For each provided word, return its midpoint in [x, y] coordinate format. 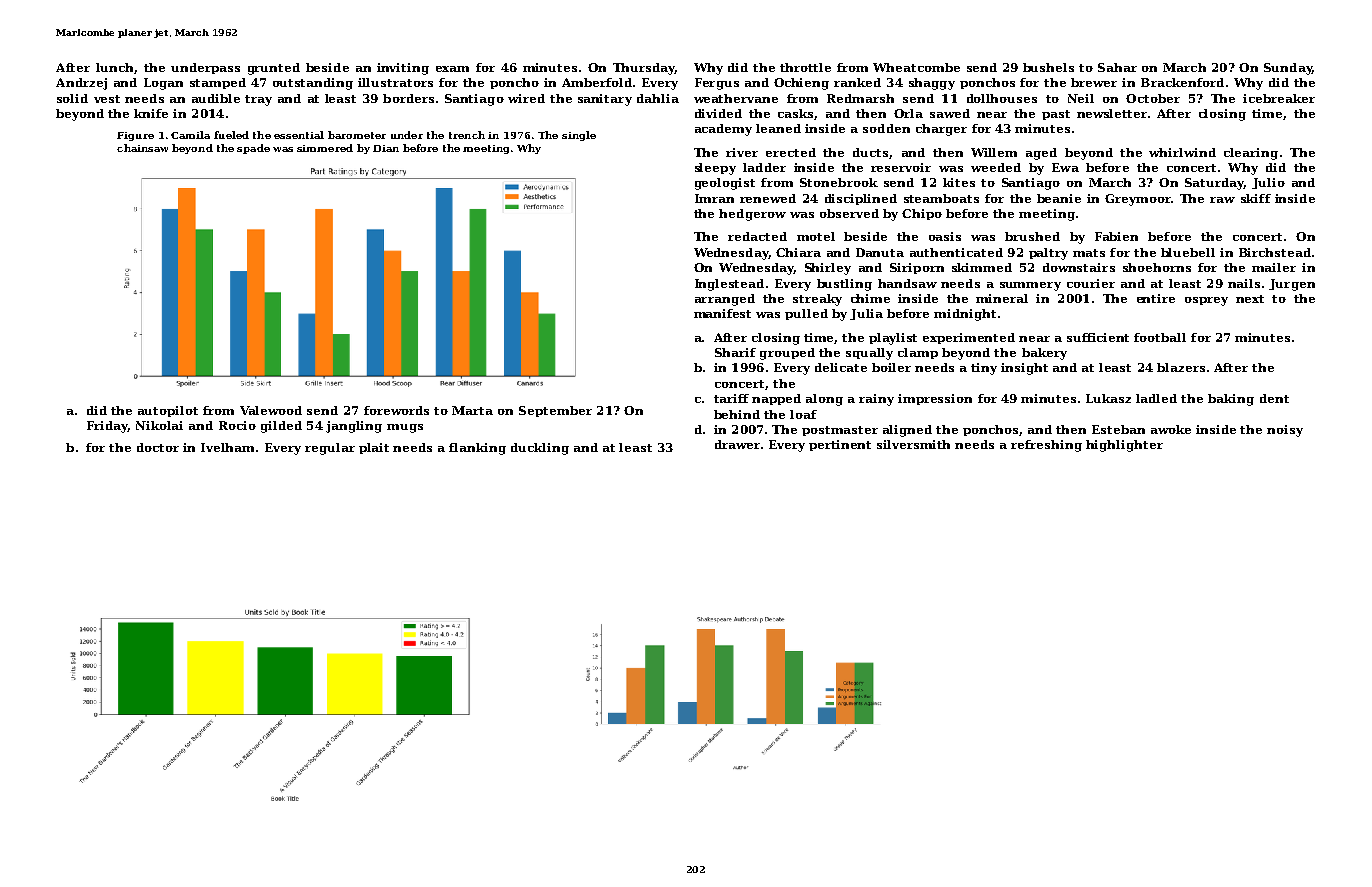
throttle [805, 67]
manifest [722, 313]
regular [330, 449]
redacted [757, 236]
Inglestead [729, 285]
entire [1156, 298]
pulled [806, 314]
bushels [1048, 67]
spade [253, 149]
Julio [1268, 183]
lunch [114, 67]
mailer [1274, 267]
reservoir [901, 167]
